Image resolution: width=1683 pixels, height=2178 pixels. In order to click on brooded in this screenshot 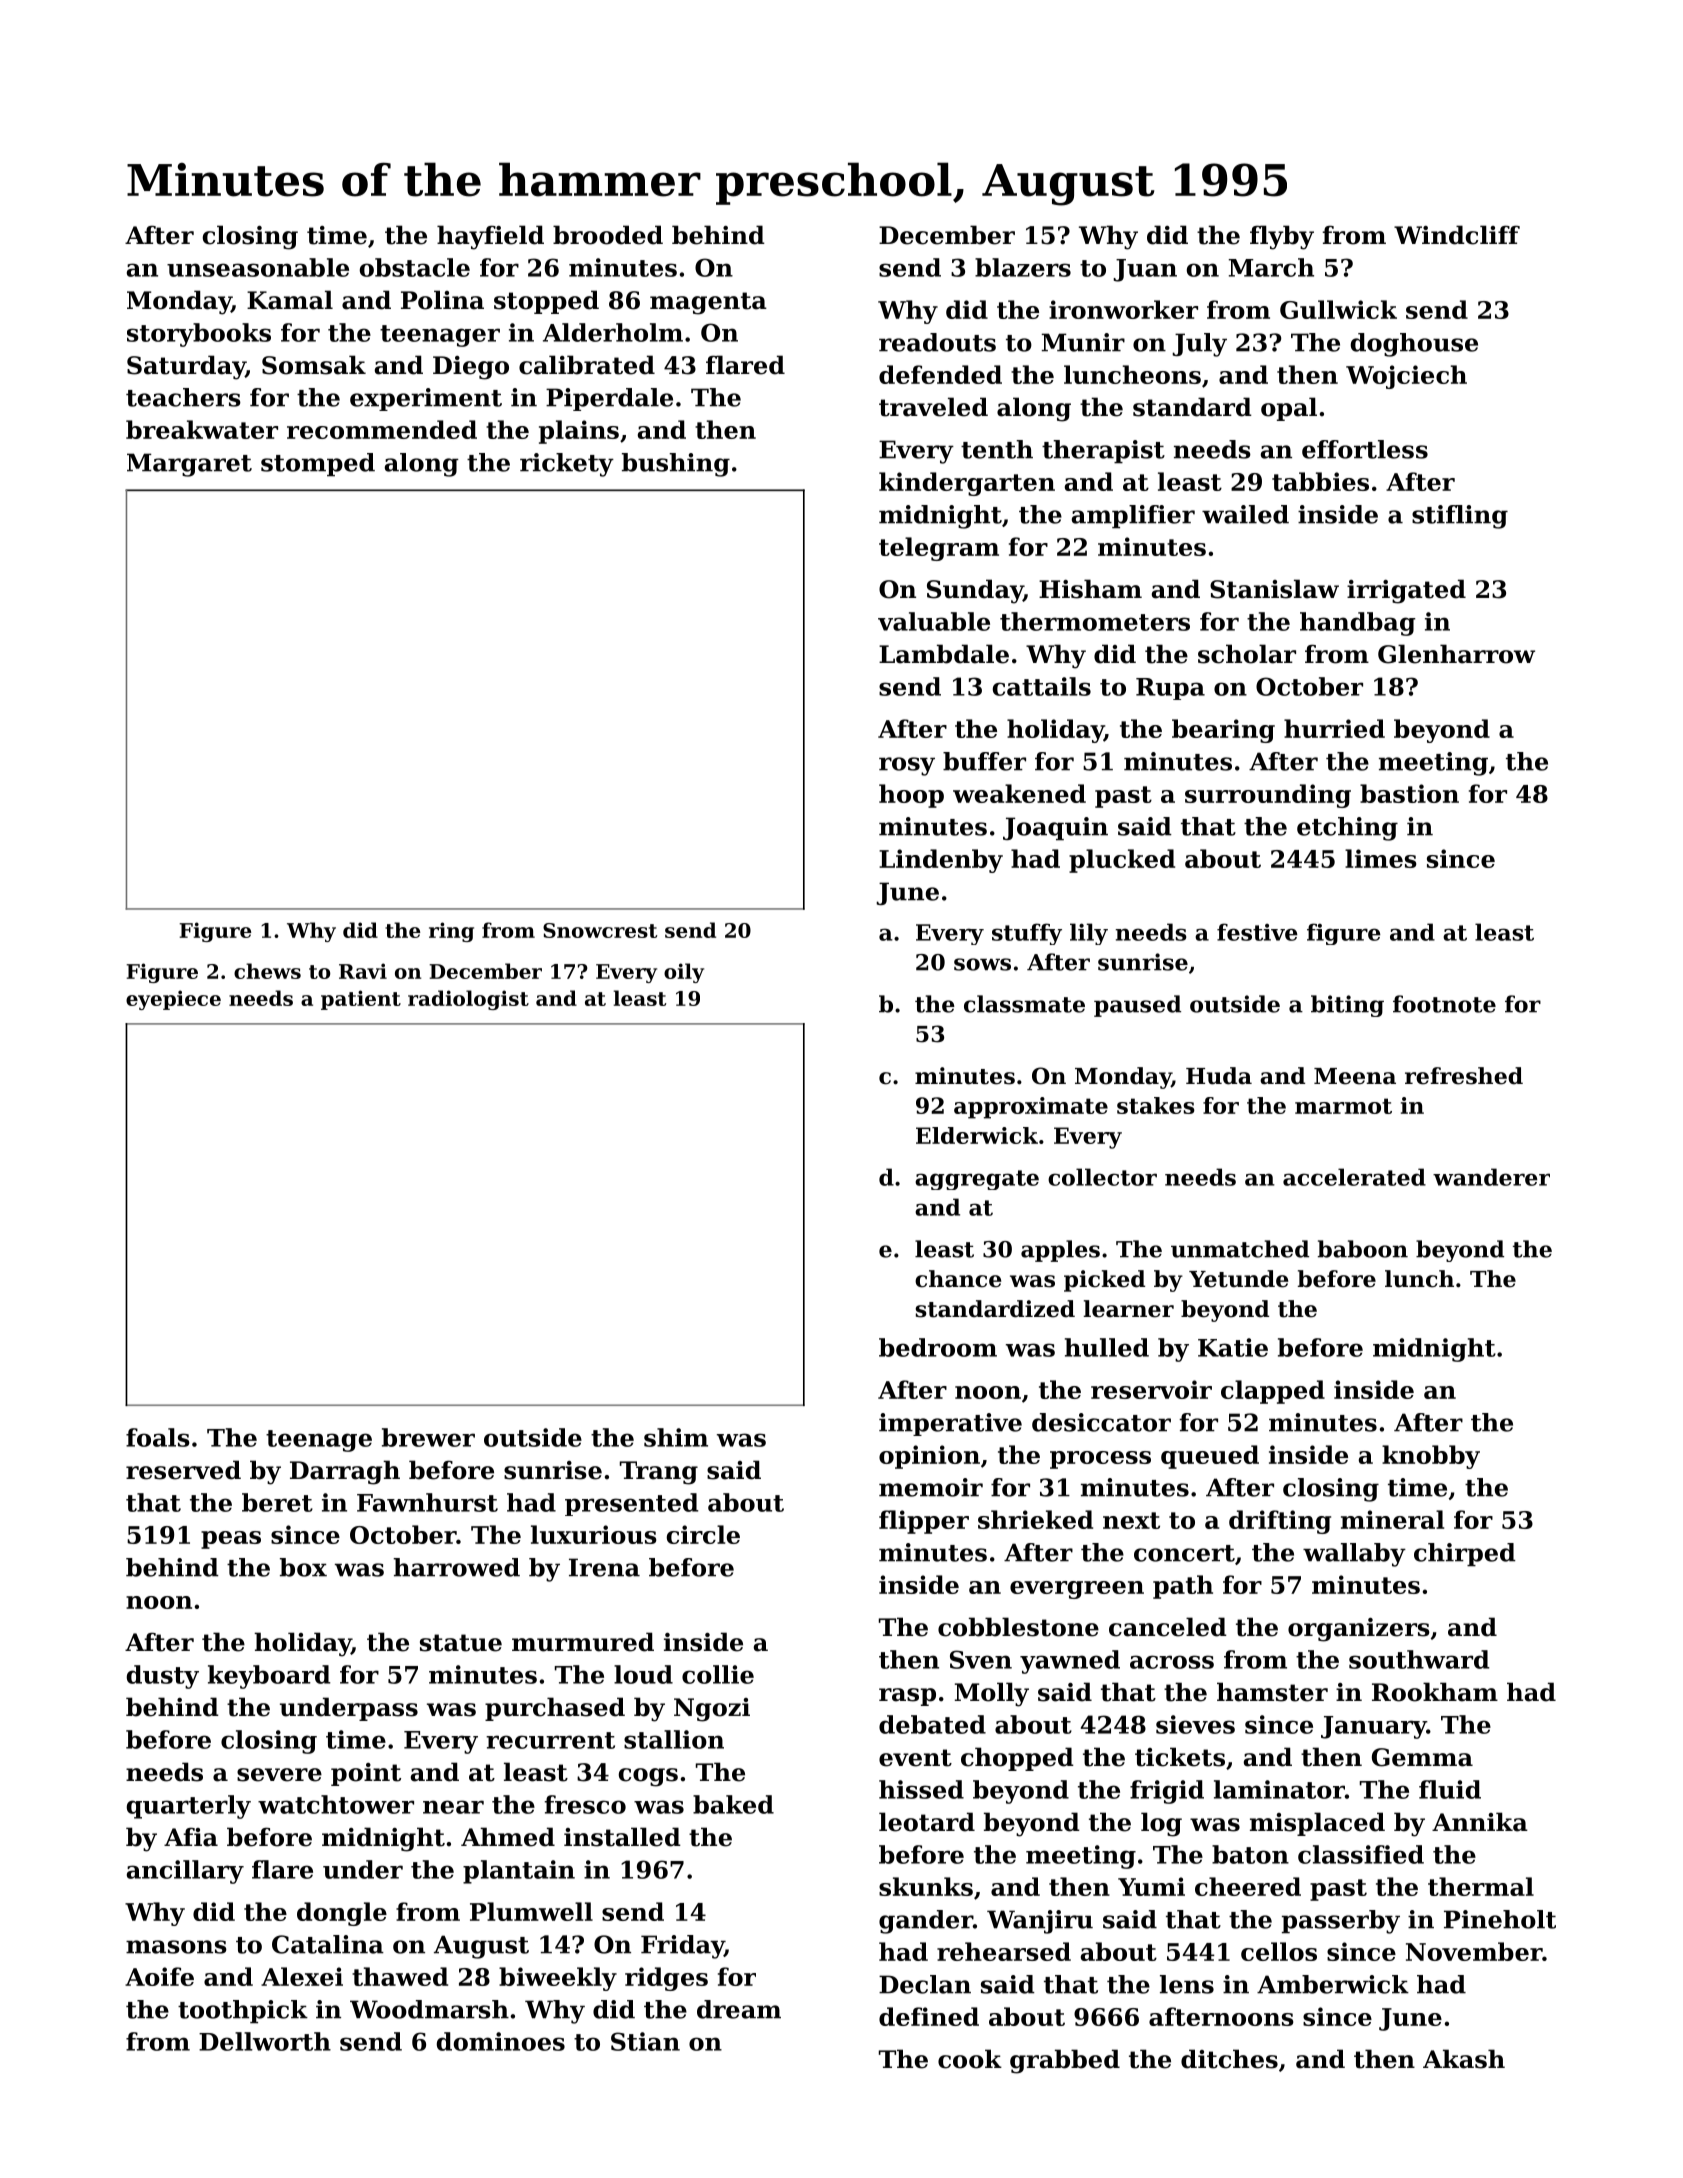, I will do `click(608, 235)`.
